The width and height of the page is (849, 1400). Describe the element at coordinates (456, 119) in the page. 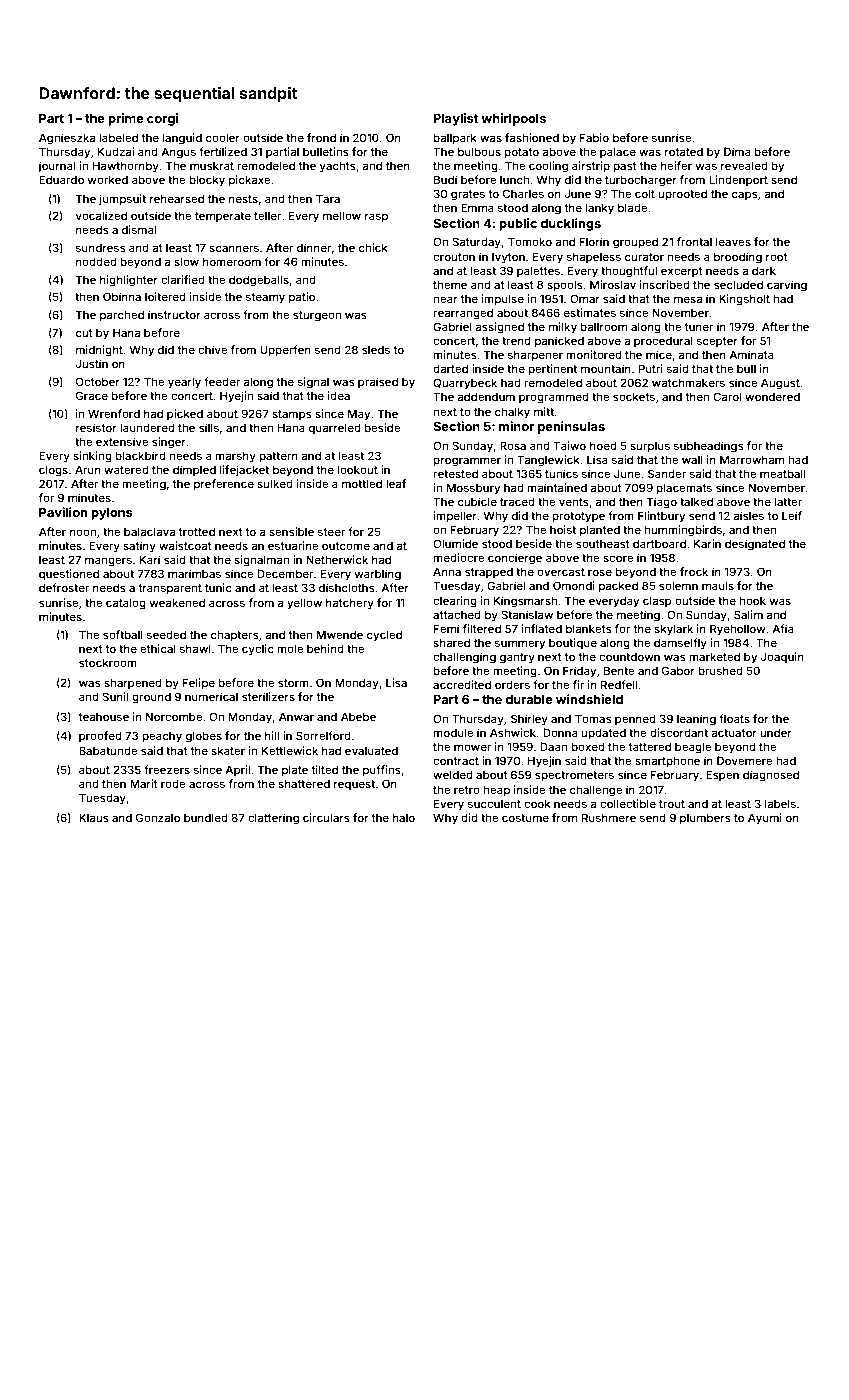

I see `Playlist` at that location.
